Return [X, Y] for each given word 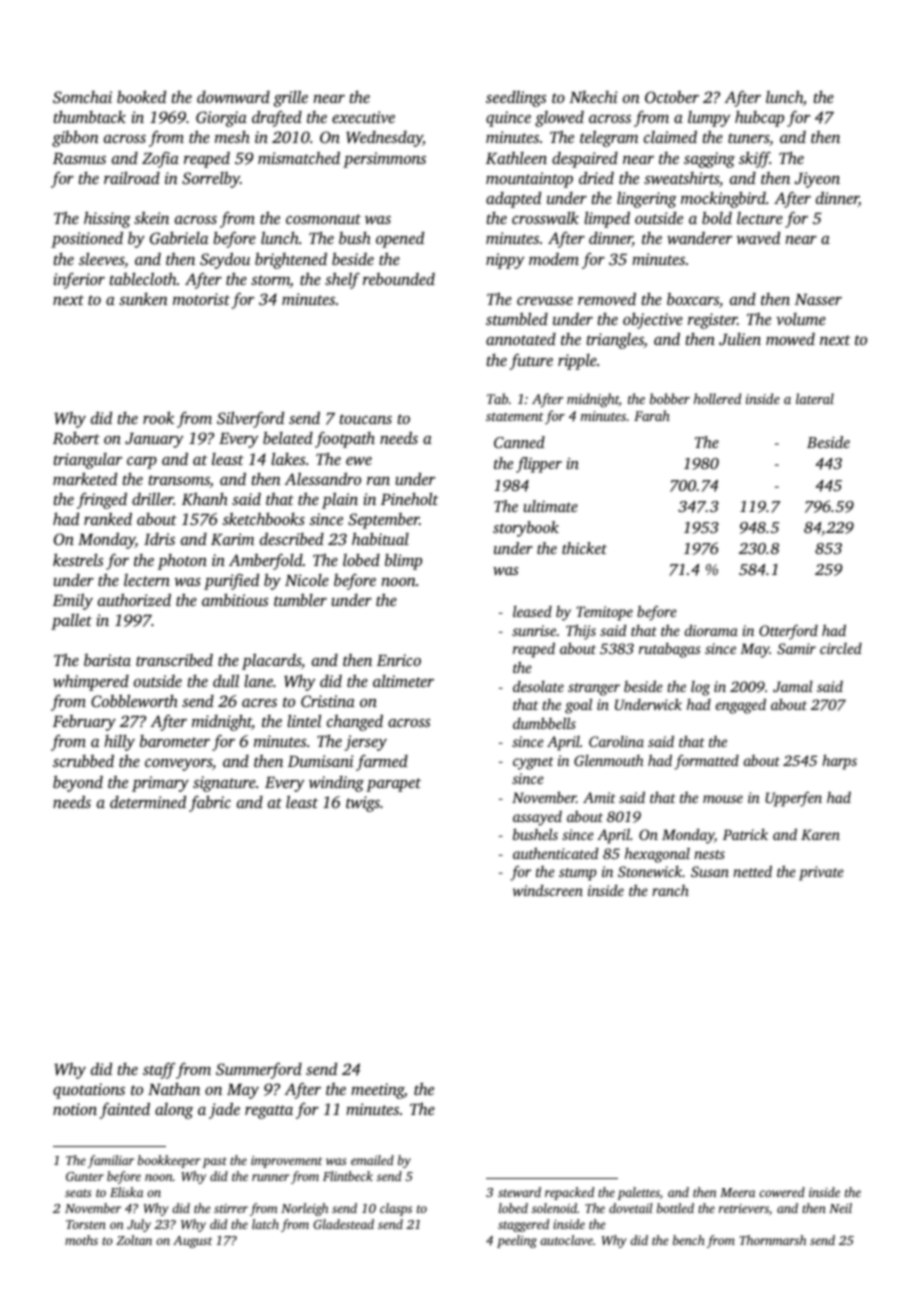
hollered [717, 398]
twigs [363, 804]
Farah [652, 415]
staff [159, 1070]
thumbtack [90, 117]
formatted [706, 762]
